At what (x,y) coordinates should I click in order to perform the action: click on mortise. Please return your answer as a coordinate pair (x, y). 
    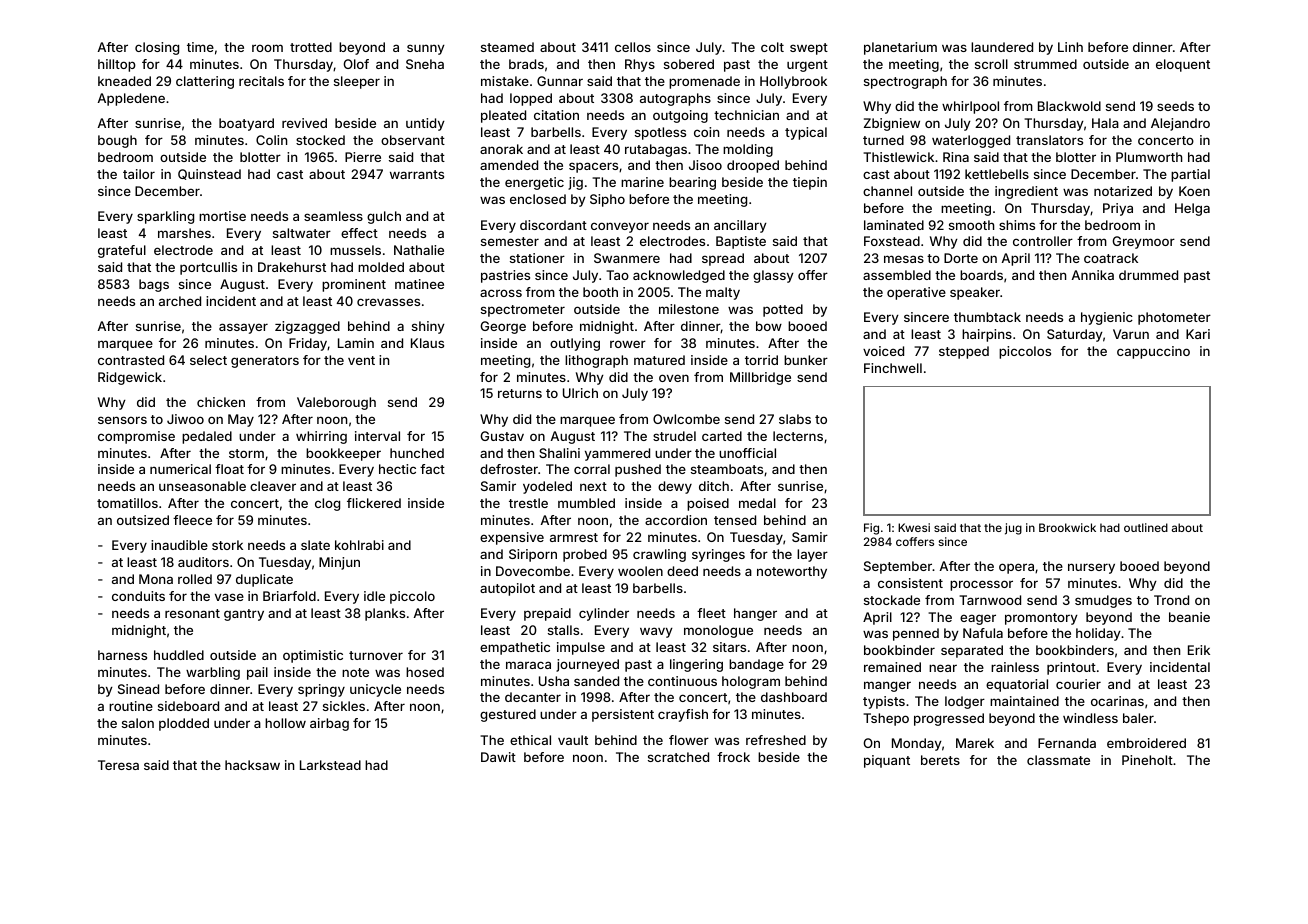
    Looking at the image, I should click on (222, 216).
